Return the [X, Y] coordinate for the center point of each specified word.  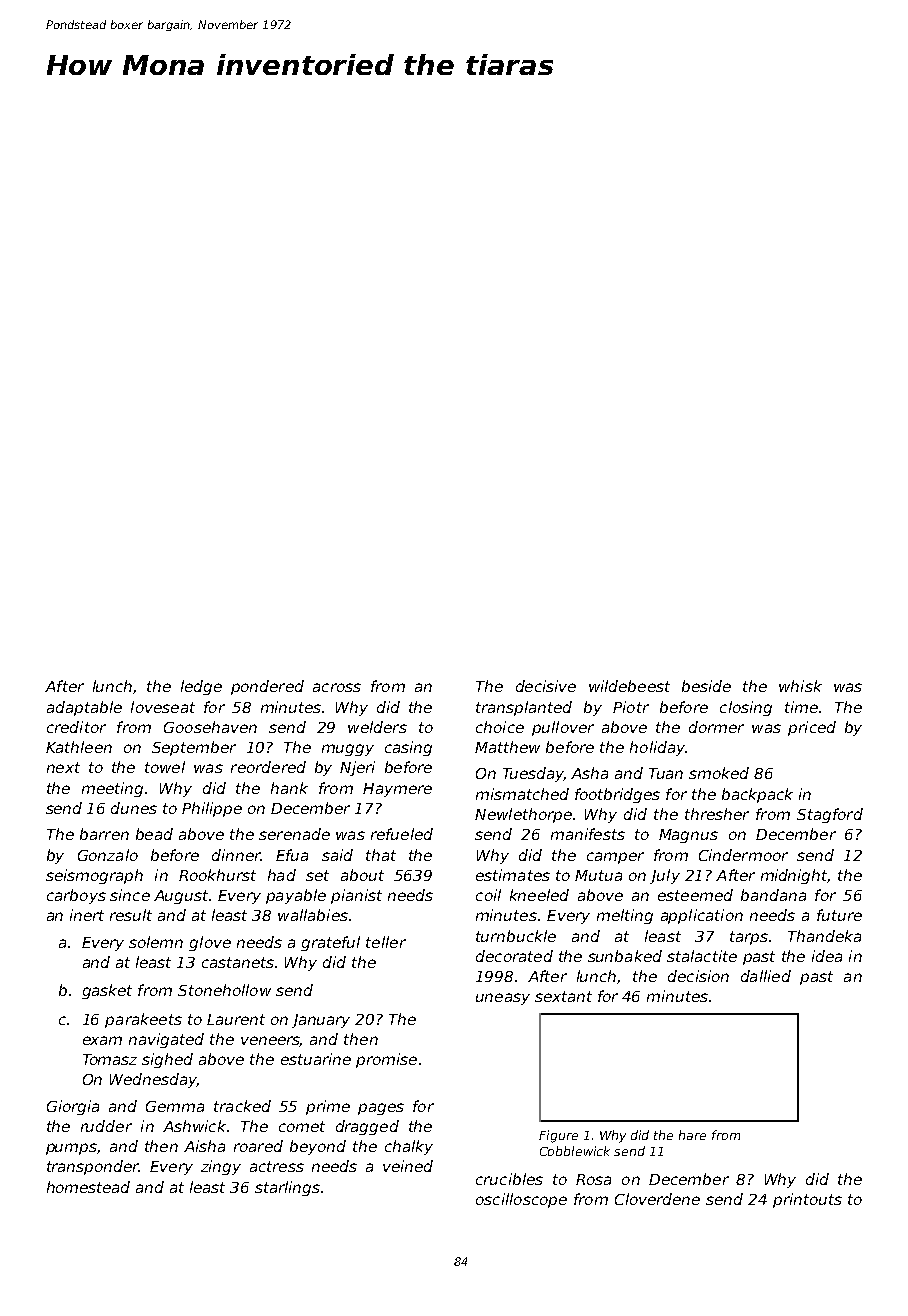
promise [386, 1060]
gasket [107, 991]
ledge [201, 687]
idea [827, 956]
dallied [766, 976]
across [337, 687]
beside [706, 686]
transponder [93, 1167]
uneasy [503, 999]
